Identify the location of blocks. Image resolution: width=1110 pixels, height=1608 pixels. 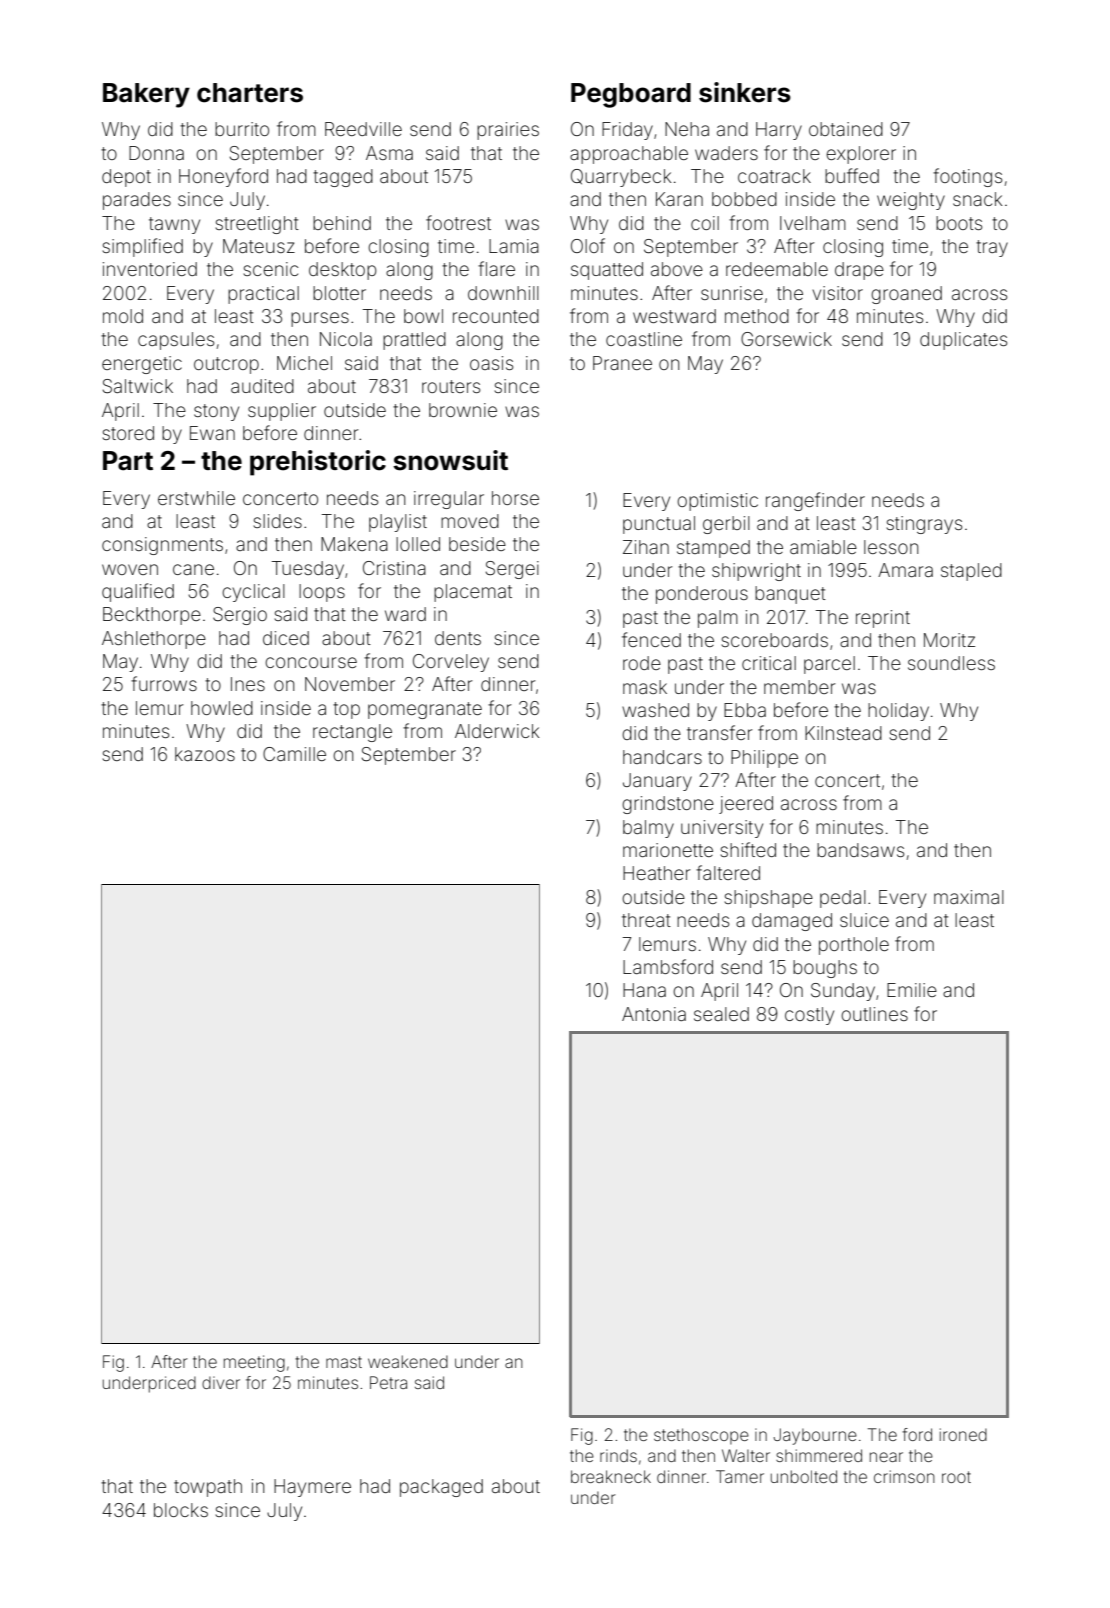
(181, 1510).
